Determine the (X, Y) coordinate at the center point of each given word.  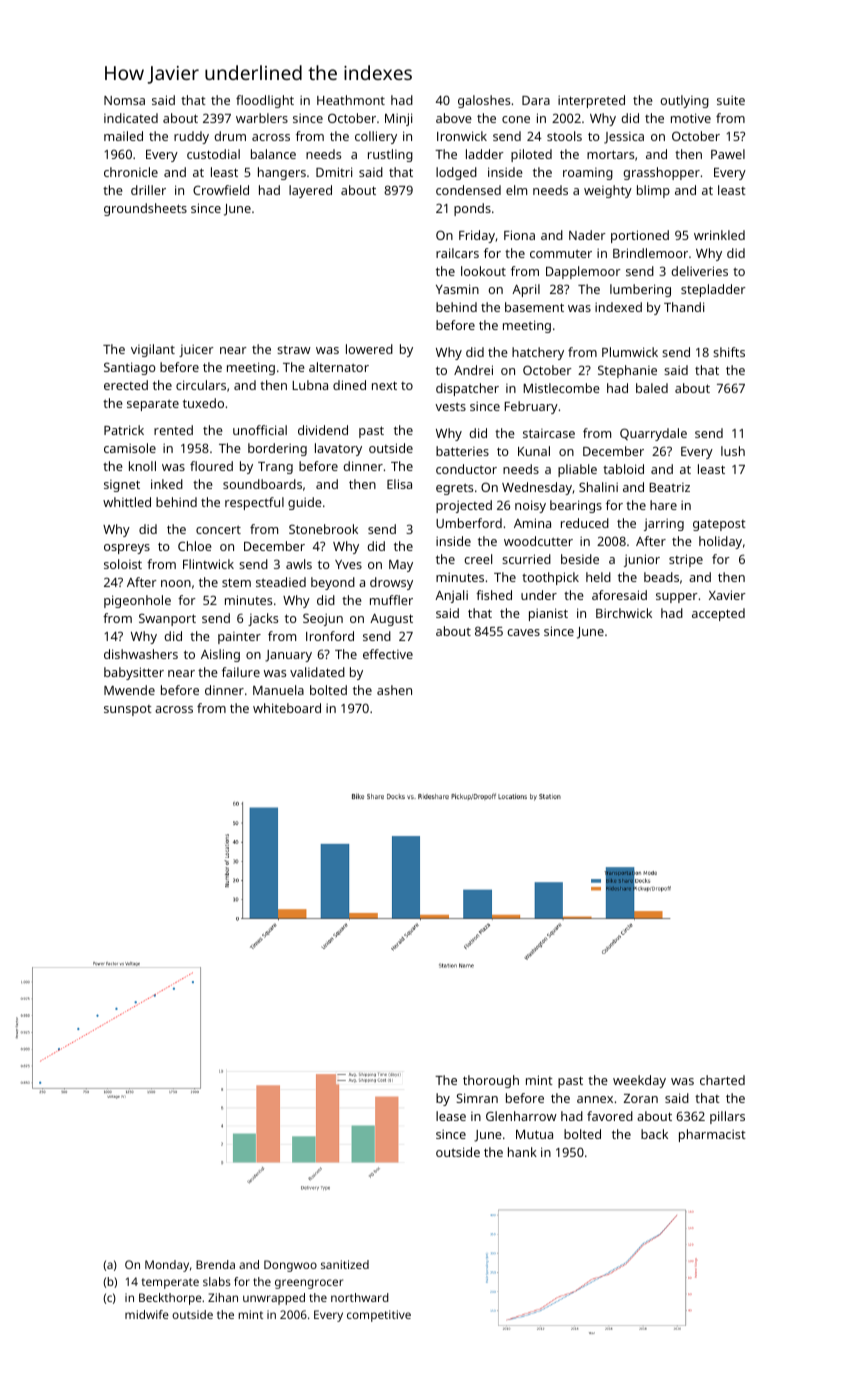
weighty (608, 191)
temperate (170, 1283)
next (384, 385)
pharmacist (712, 1135)
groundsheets (145, 209)
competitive (379, 1316)
